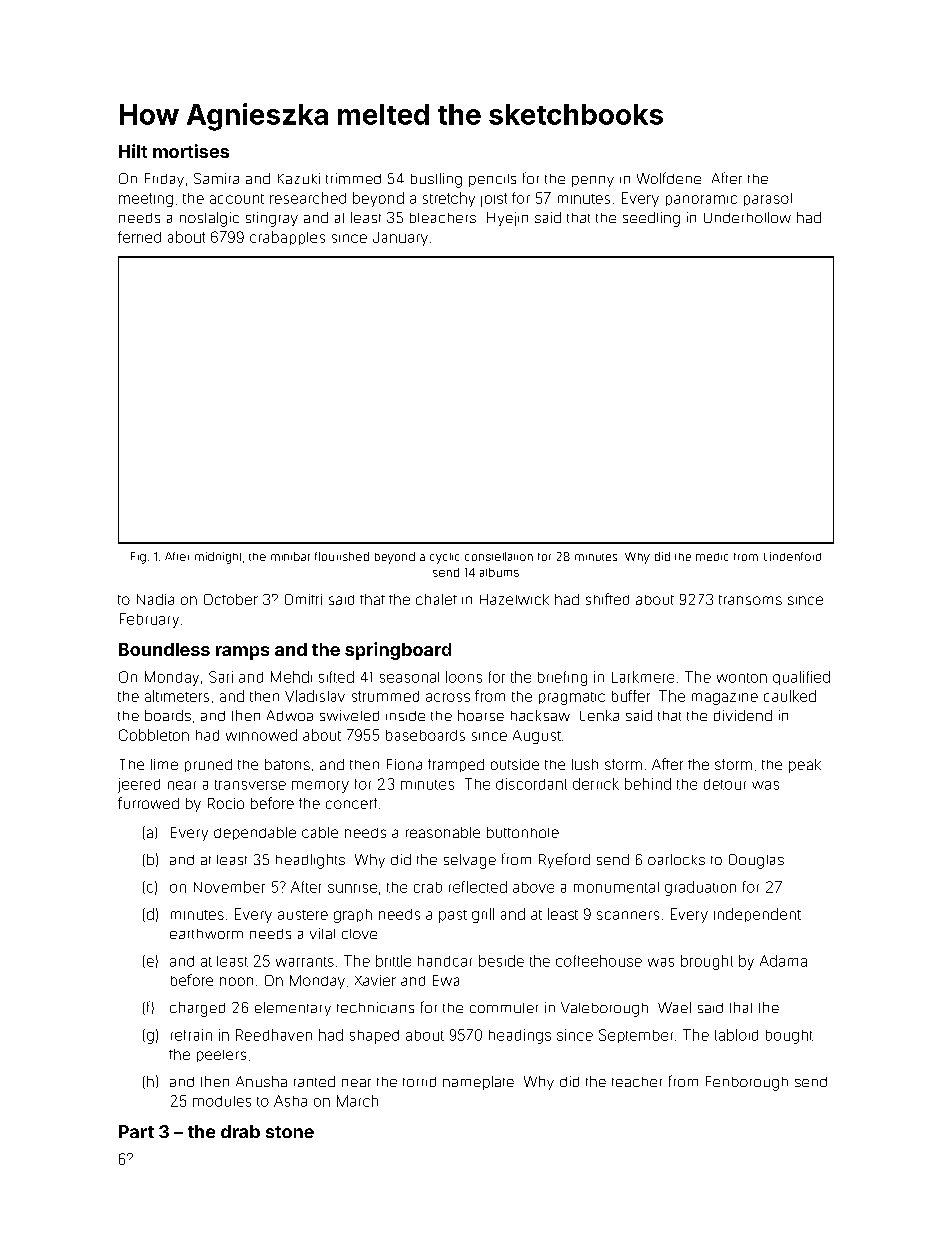  Describe the element at coordinates (290, 1132) in the document. I see `stone` at that location.
